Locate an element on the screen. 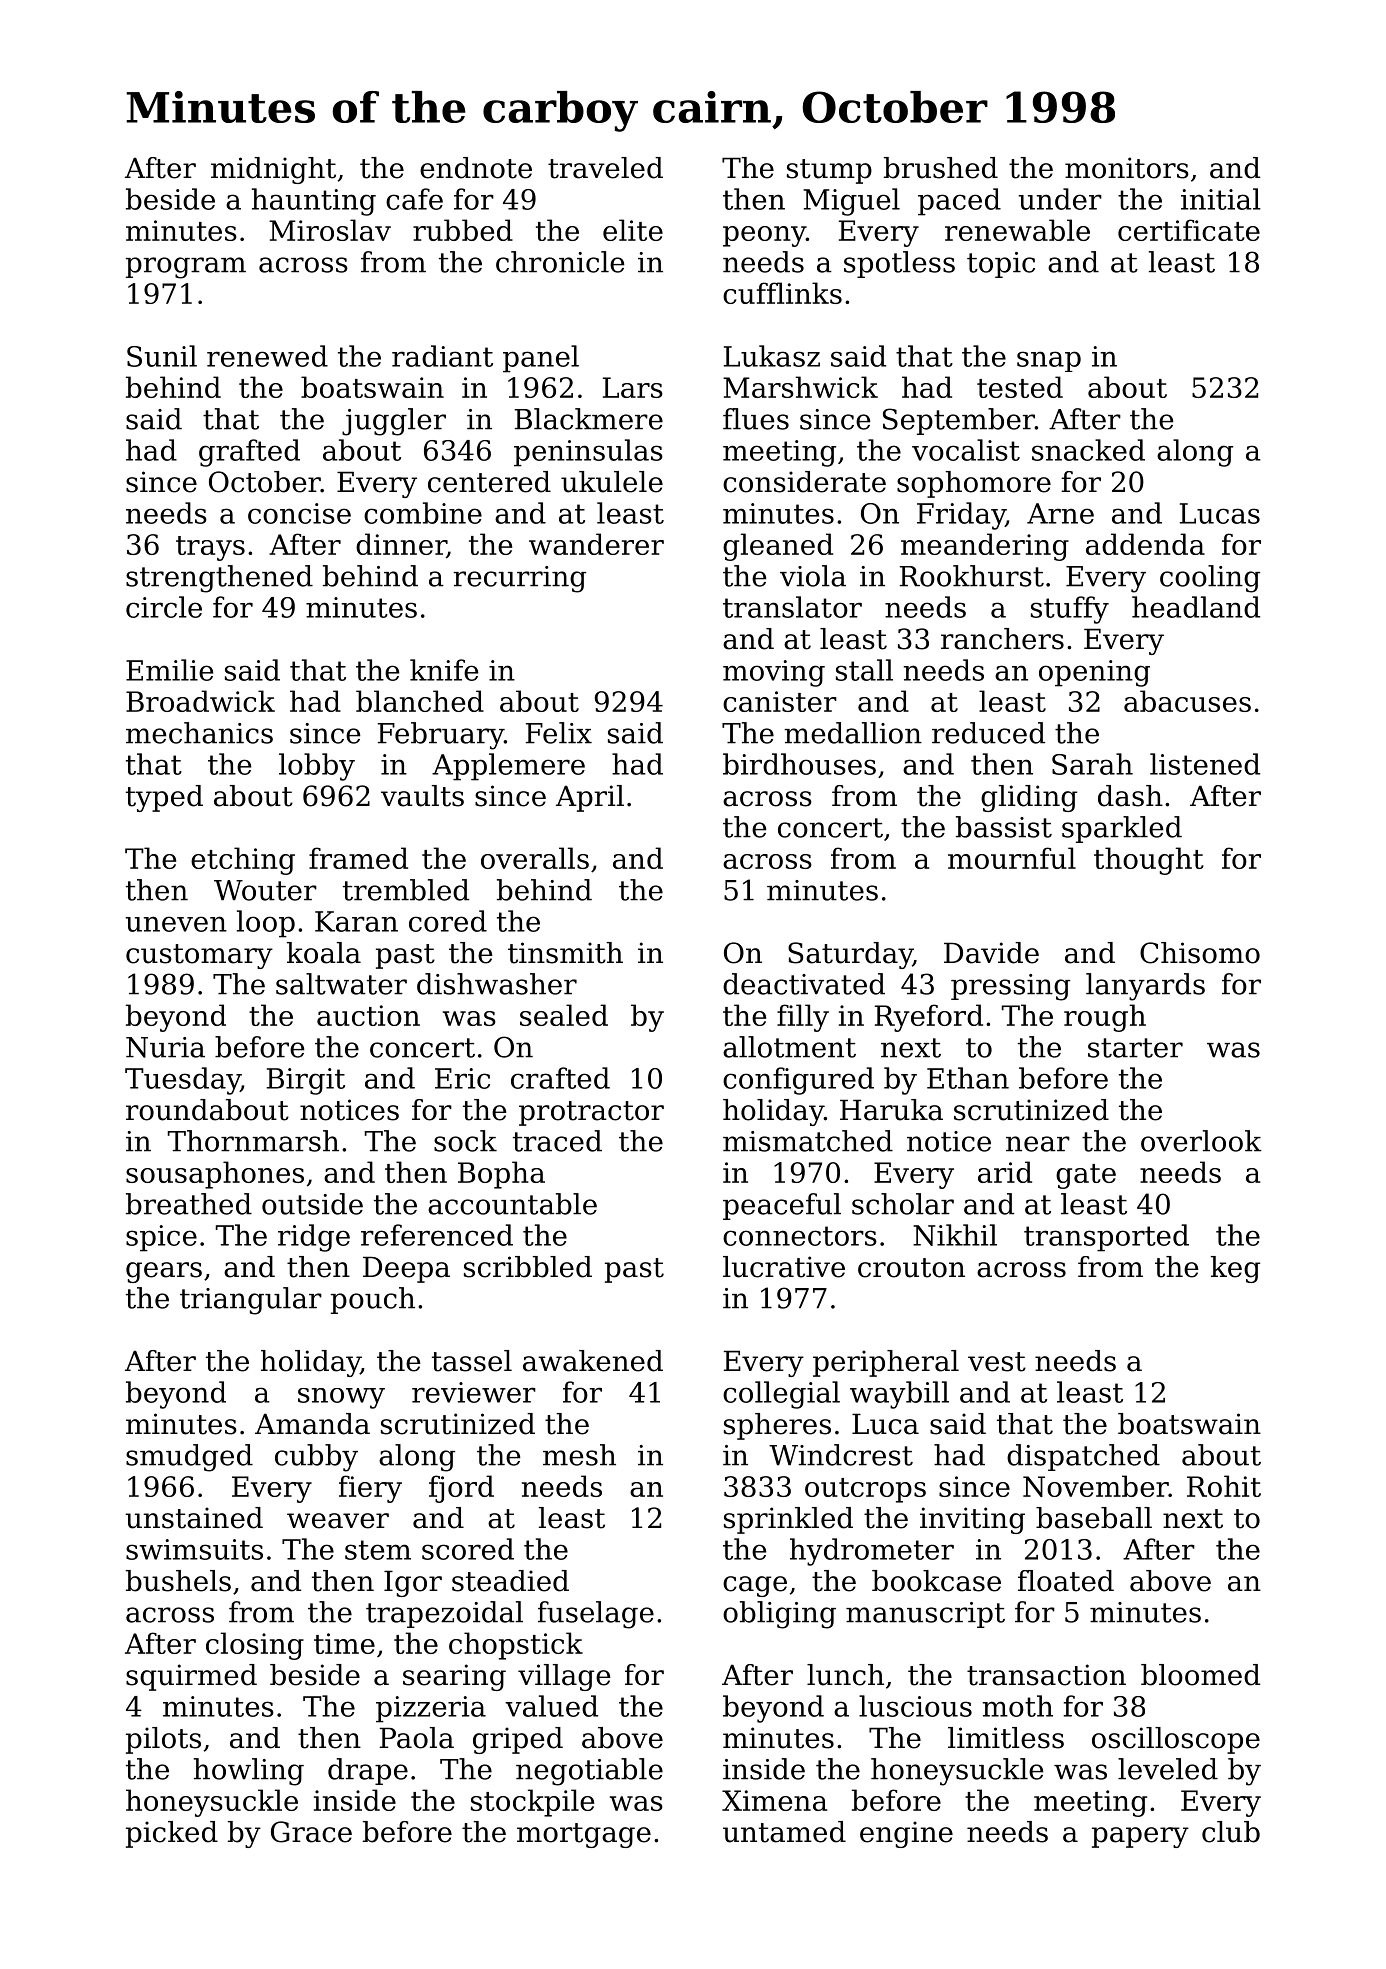 Image resolution: width=1386 pixels, height=1969 pixels. mechanics is located at coordinates (199, 733).
